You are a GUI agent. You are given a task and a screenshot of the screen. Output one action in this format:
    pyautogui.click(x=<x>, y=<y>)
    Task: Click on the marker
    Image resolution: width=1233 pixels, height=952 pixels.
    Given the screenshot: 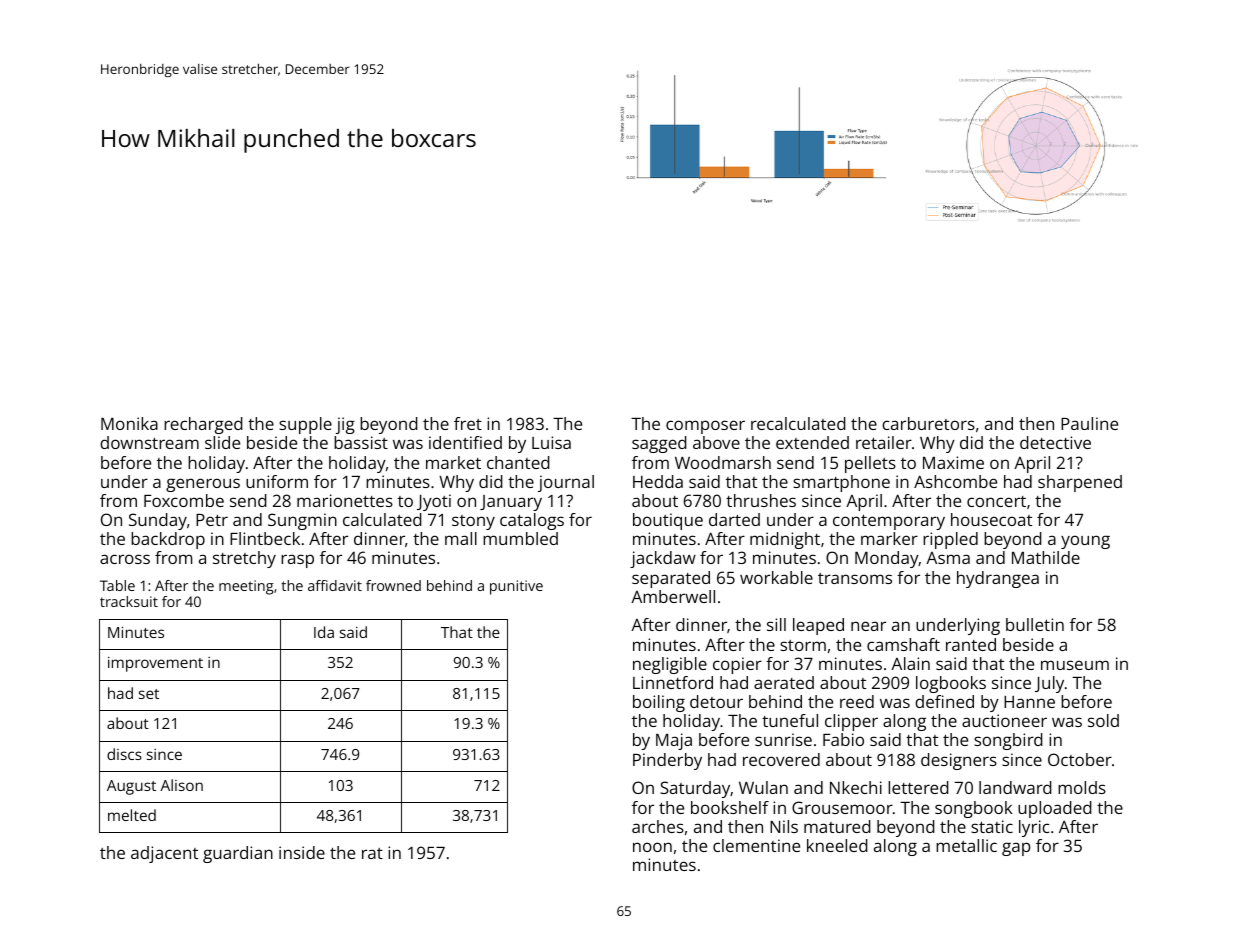 What is the action you would take?
    pyautogui.click(x=889, y=538)
